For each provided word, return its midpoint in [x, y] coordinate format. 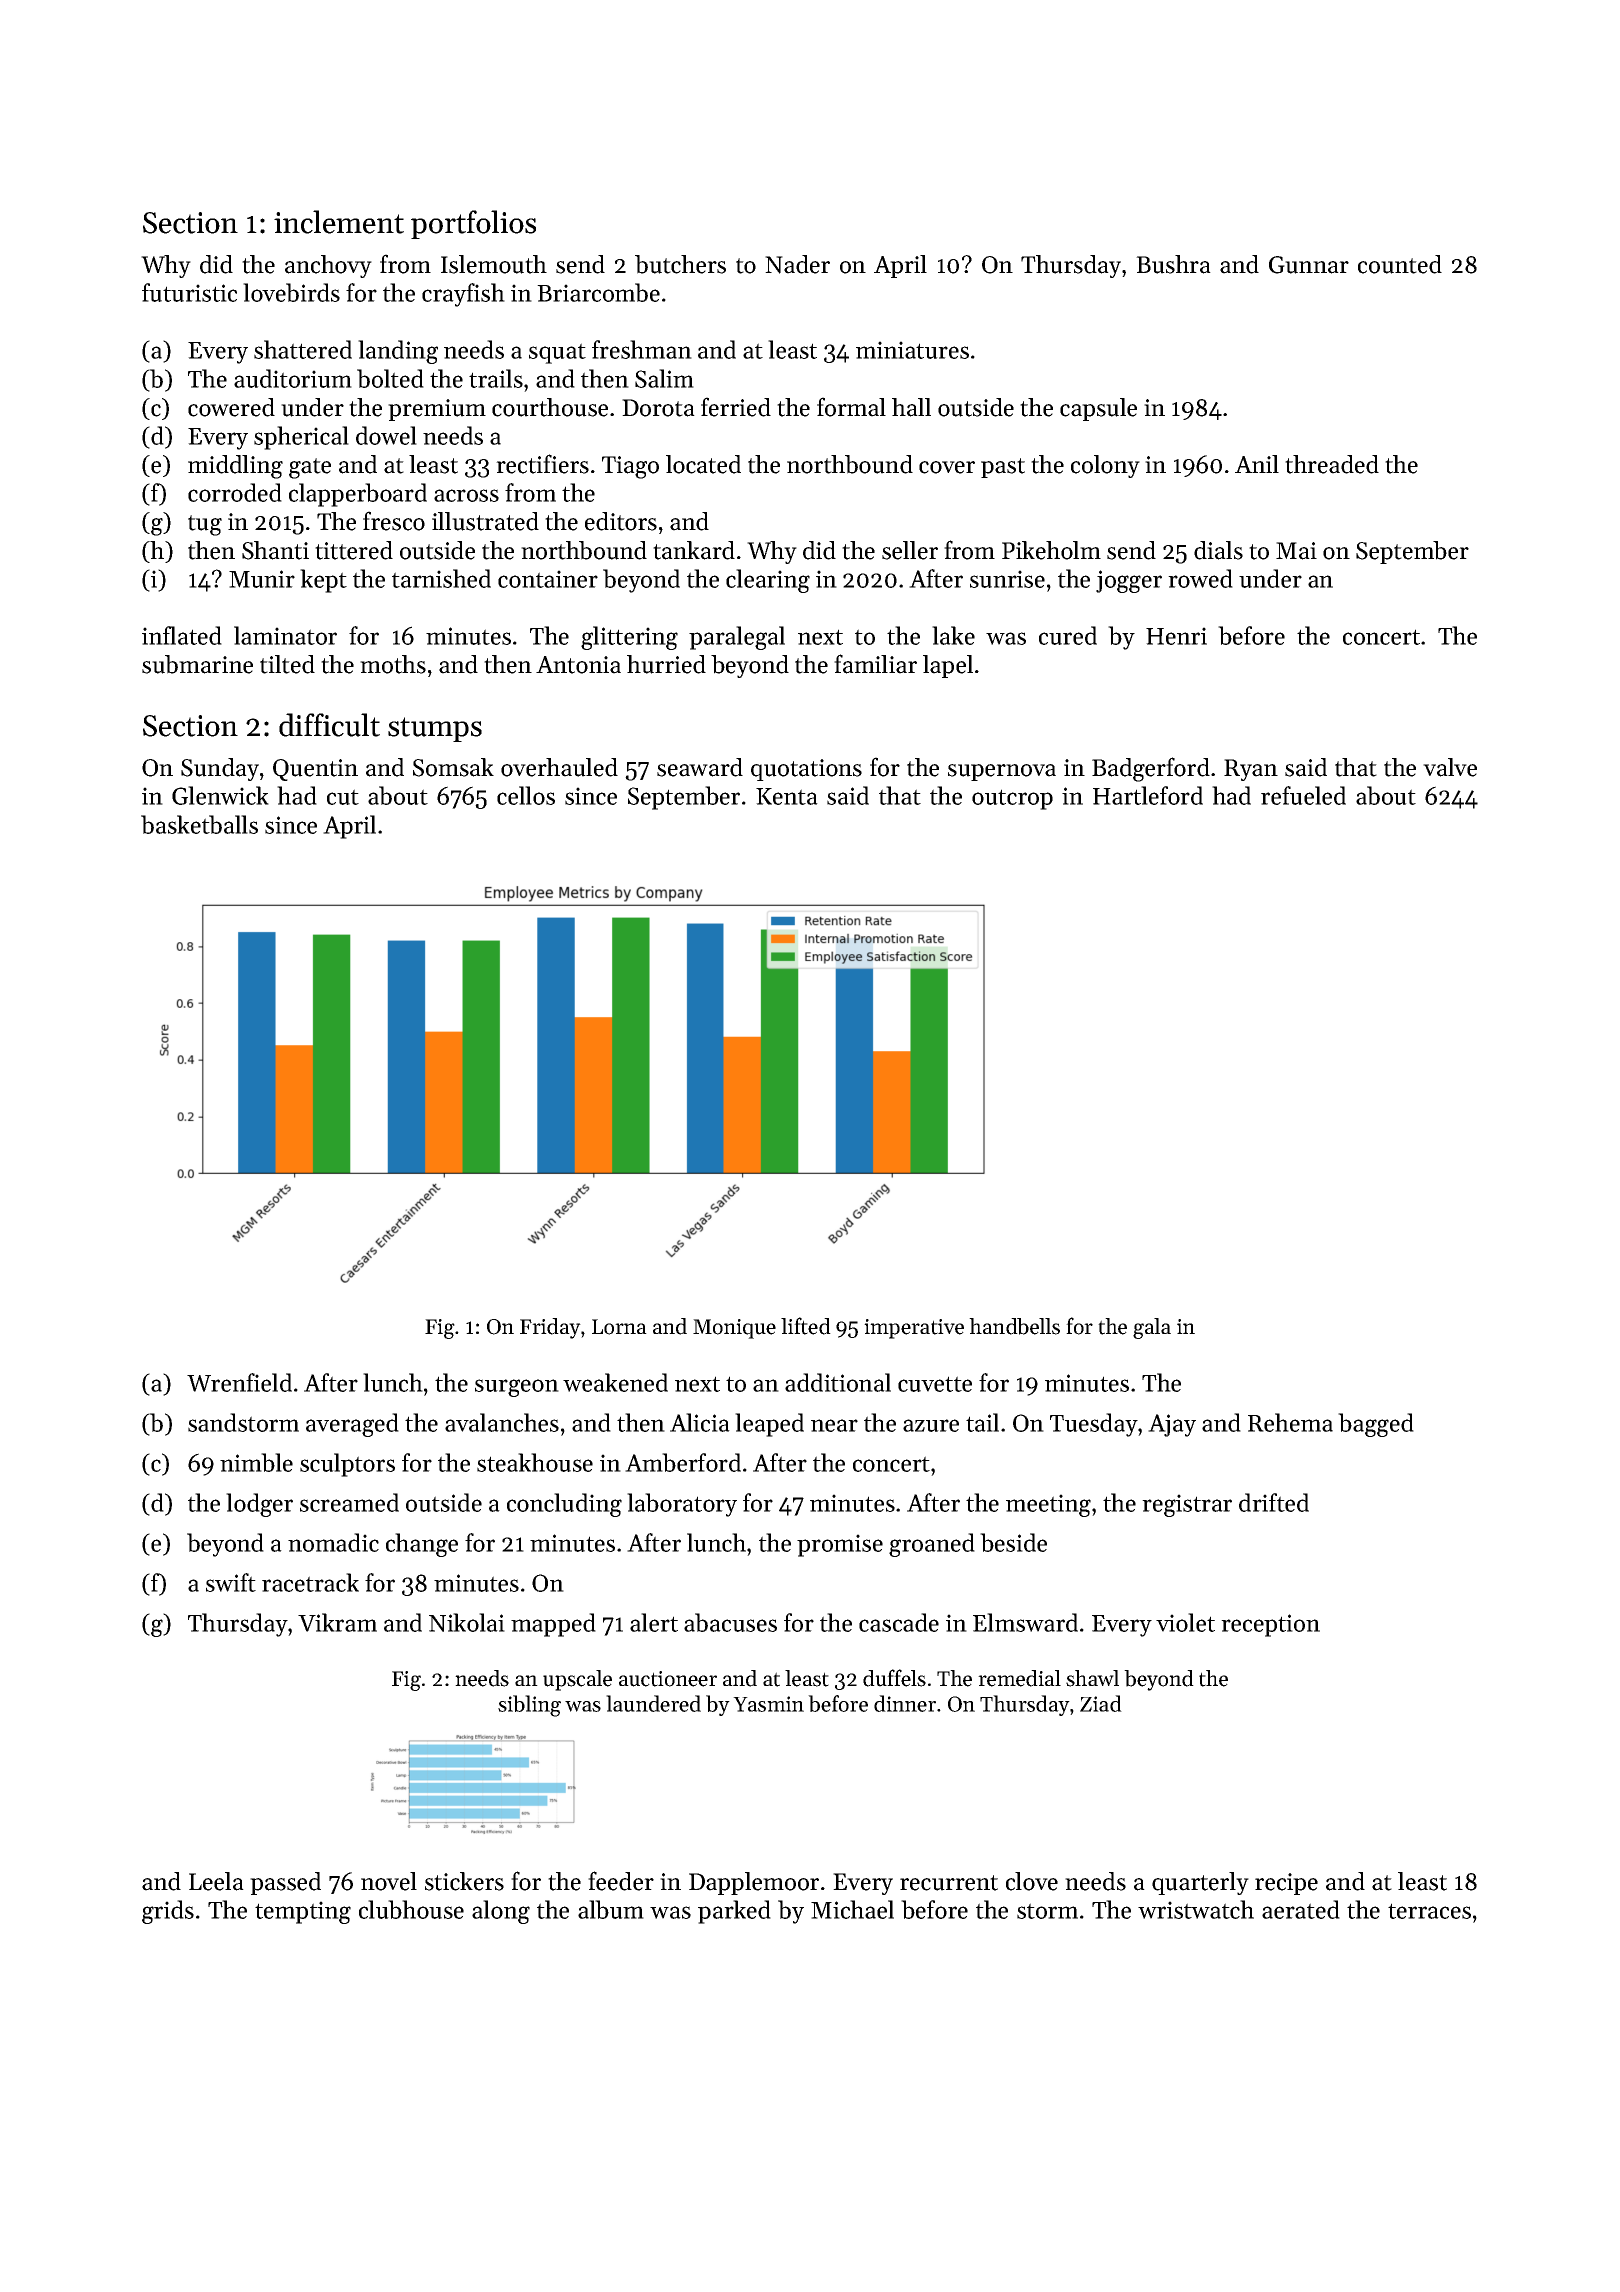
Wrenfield [239, 1382]
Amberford [683, 1462]
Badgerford [1151, 769]
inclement [339, 222]
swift [231, 1582]
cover [947, 467]
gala [1152, 1328]
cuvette [935, 1384]
